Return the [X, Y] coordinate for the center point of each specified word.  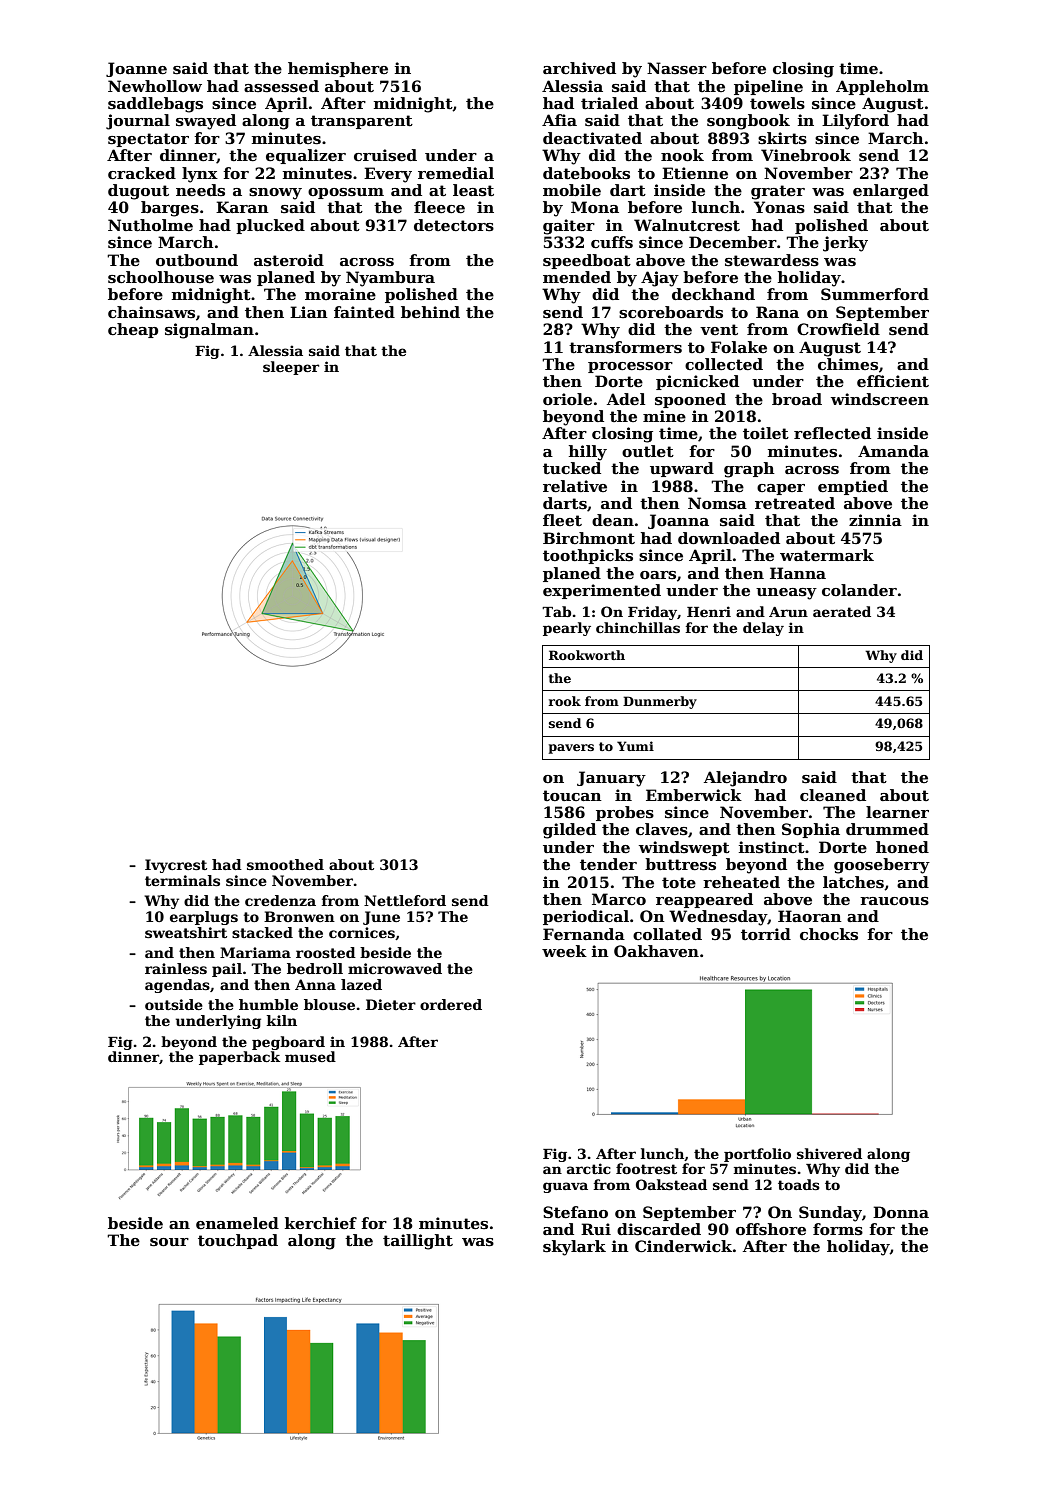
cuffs [612, 242]
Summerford [875, 294]
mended [577, 277]
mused [310, 1056]
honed [902, 847]
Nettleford [405, 900]
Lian [309, 312]
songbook [748, 122]
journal [138, 122]
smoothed [285, 864]
